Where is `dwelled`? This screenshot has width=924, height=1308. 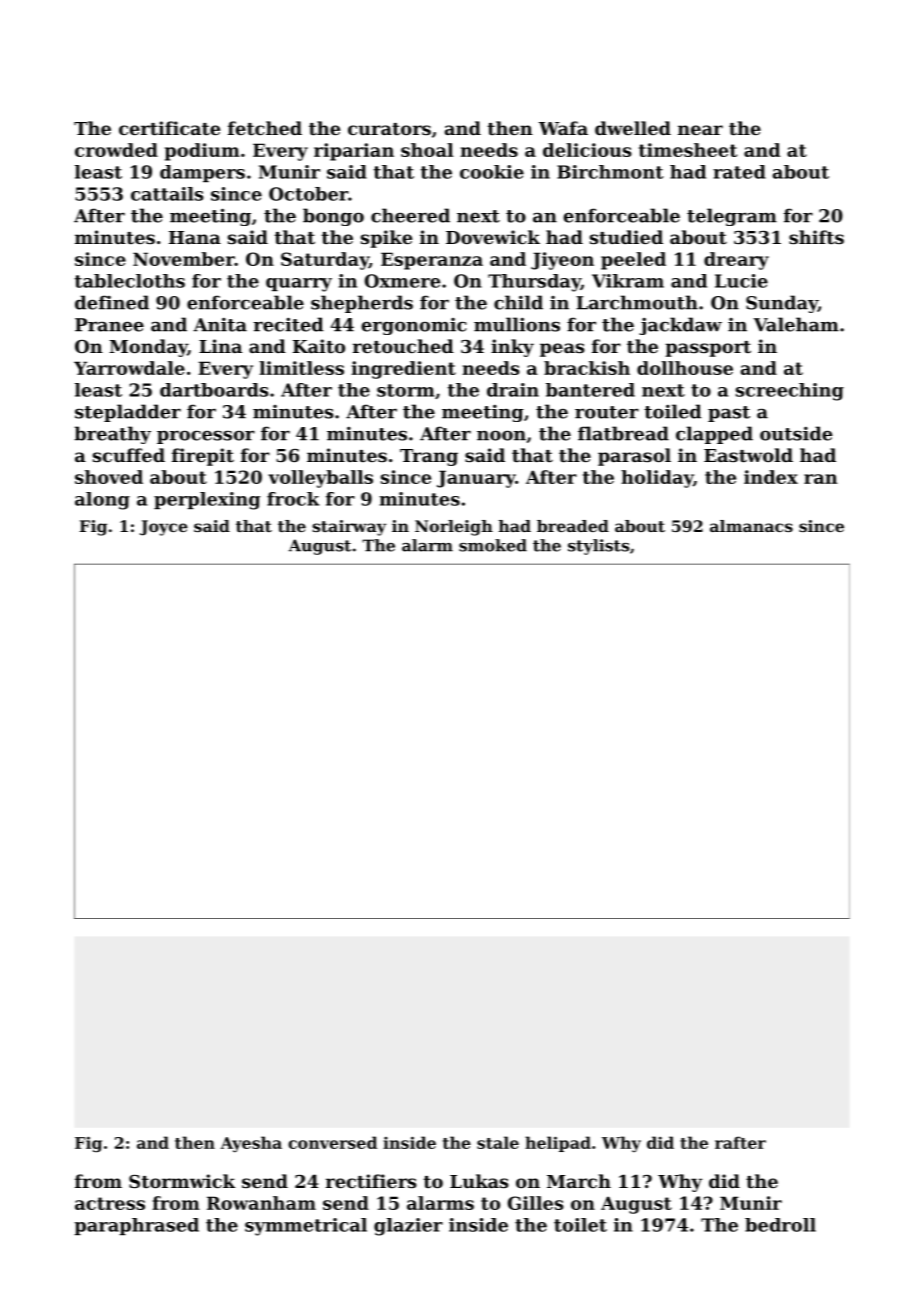 dwelled is located at coordinates (633, 128).
